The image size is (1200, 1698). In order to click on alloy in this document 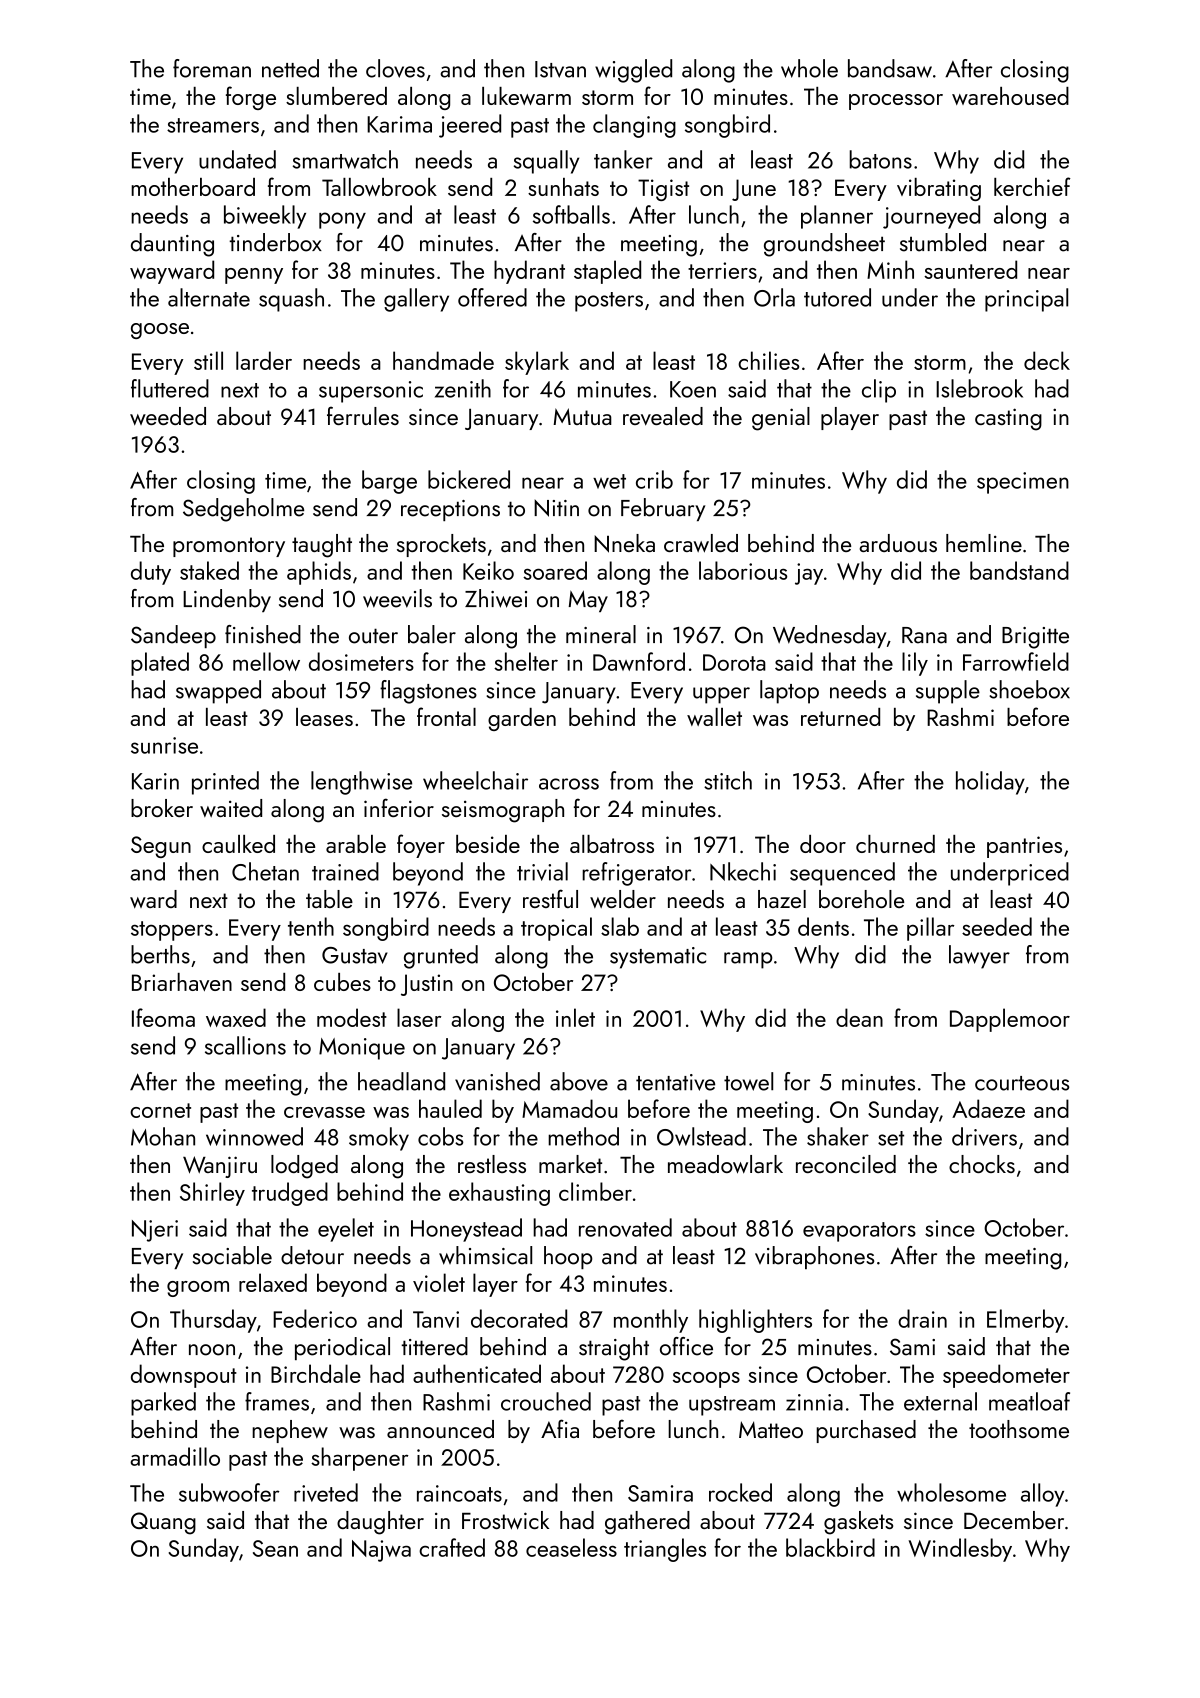, I will do `click(1042, 1495)`.
